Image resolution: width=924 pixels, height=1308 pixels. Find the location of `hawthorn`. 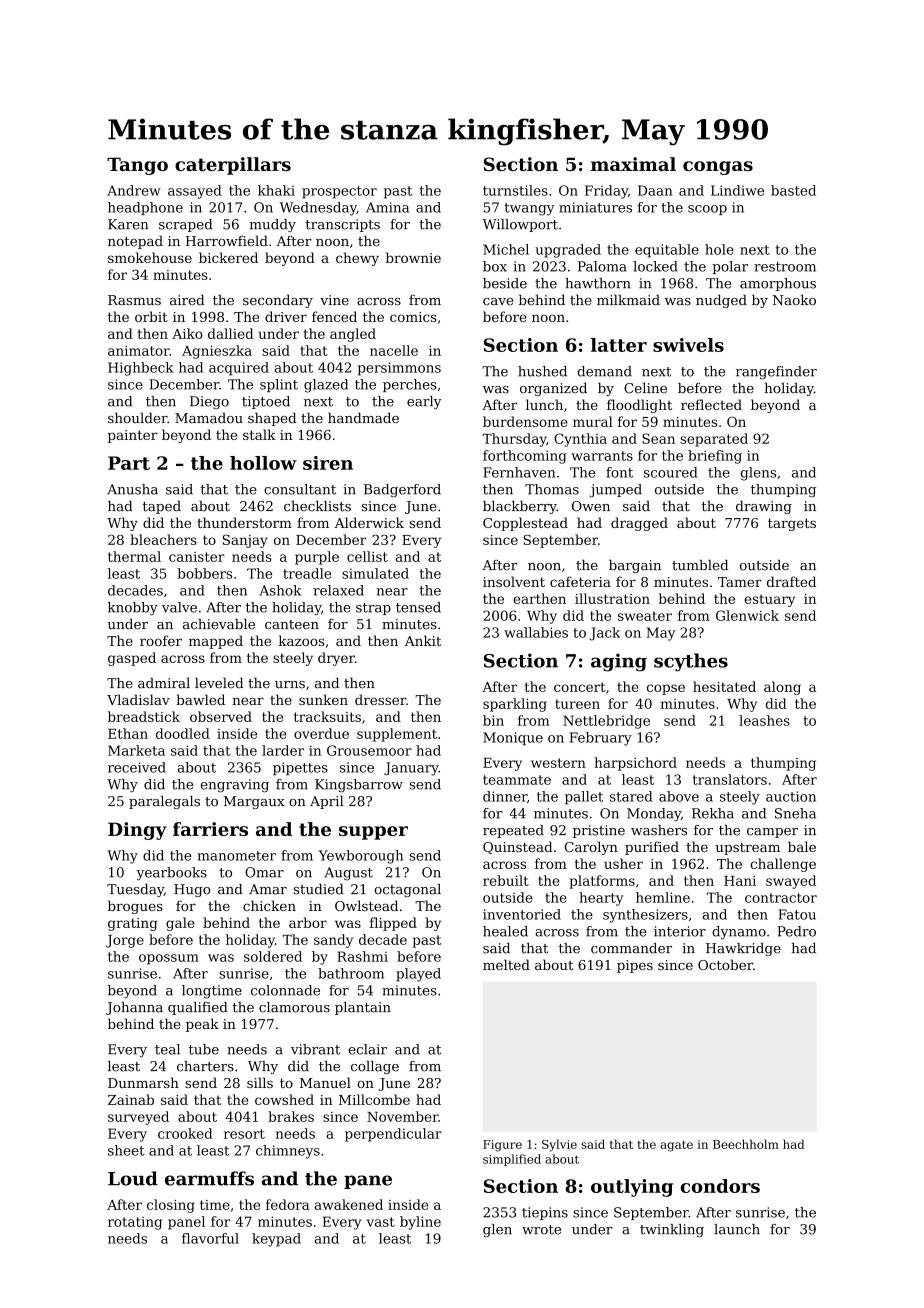

hawthorn is located at coordinates (598, 283).
